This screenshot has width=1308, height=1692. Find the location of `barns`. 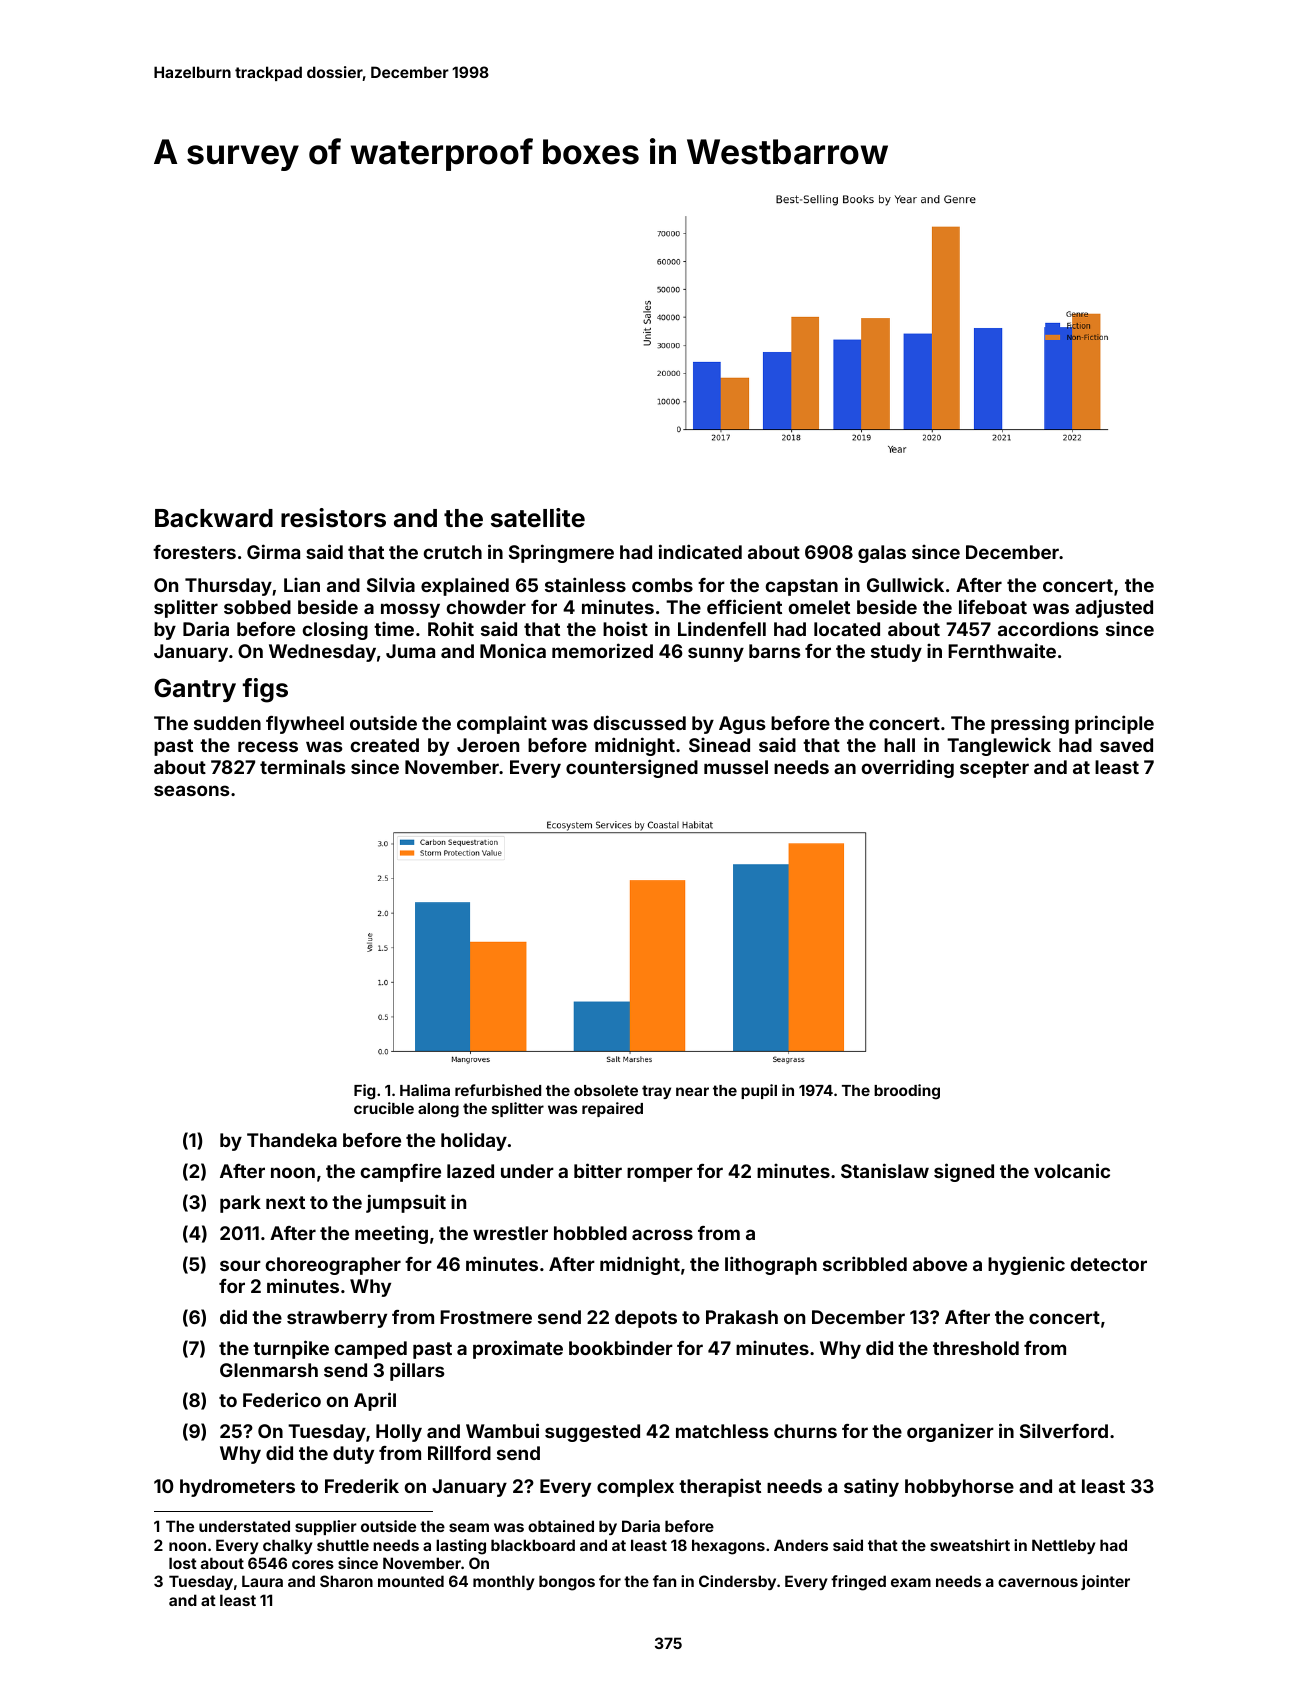

barns is located at coordinates (775, 651).
